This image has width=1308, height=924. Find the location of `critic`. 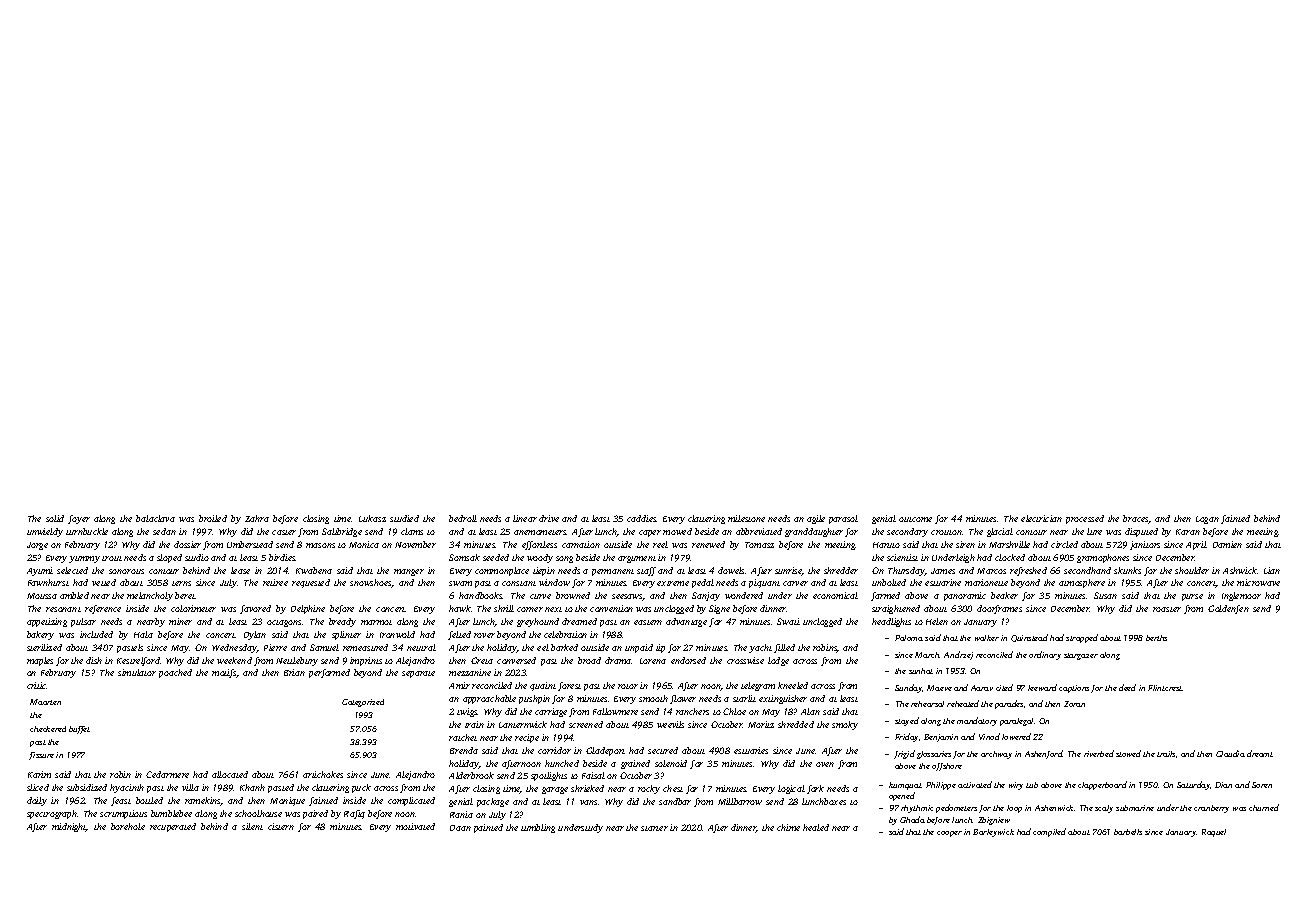

critic is located at coordinates (37, 685).
